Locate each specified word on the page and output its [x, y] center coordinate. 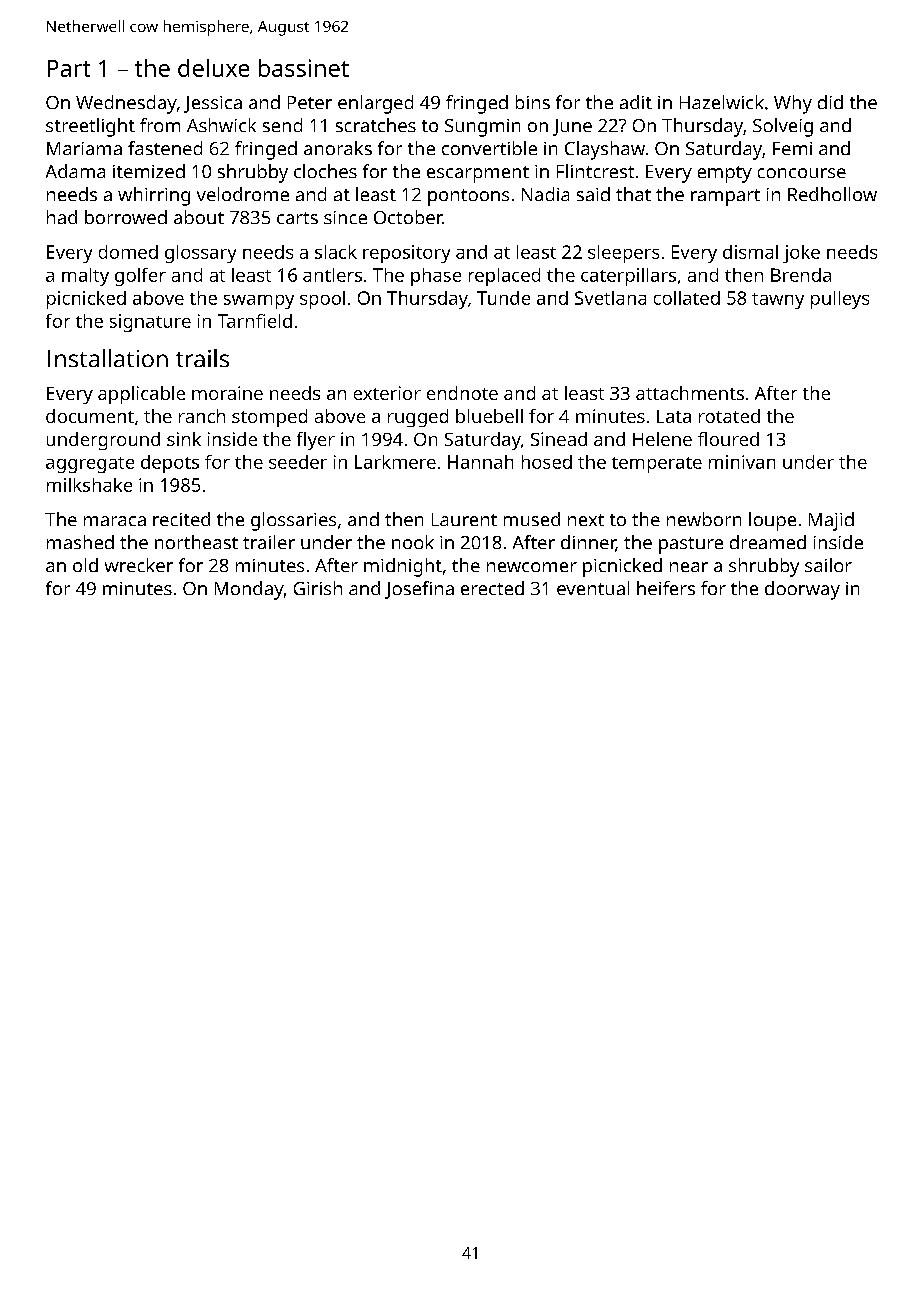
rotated [729, 416]
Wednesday [126, 104]
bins [533, 102]
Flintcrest [595, 171]
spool [322, 300]
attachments [690, 393]
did [830, 102]
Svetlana [610, 298]
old [85, 565]
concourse [802, 173]
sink [184, 439]
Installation [108, 358]
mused [532, 519]
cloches [325, 171]
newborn [704, 519]
